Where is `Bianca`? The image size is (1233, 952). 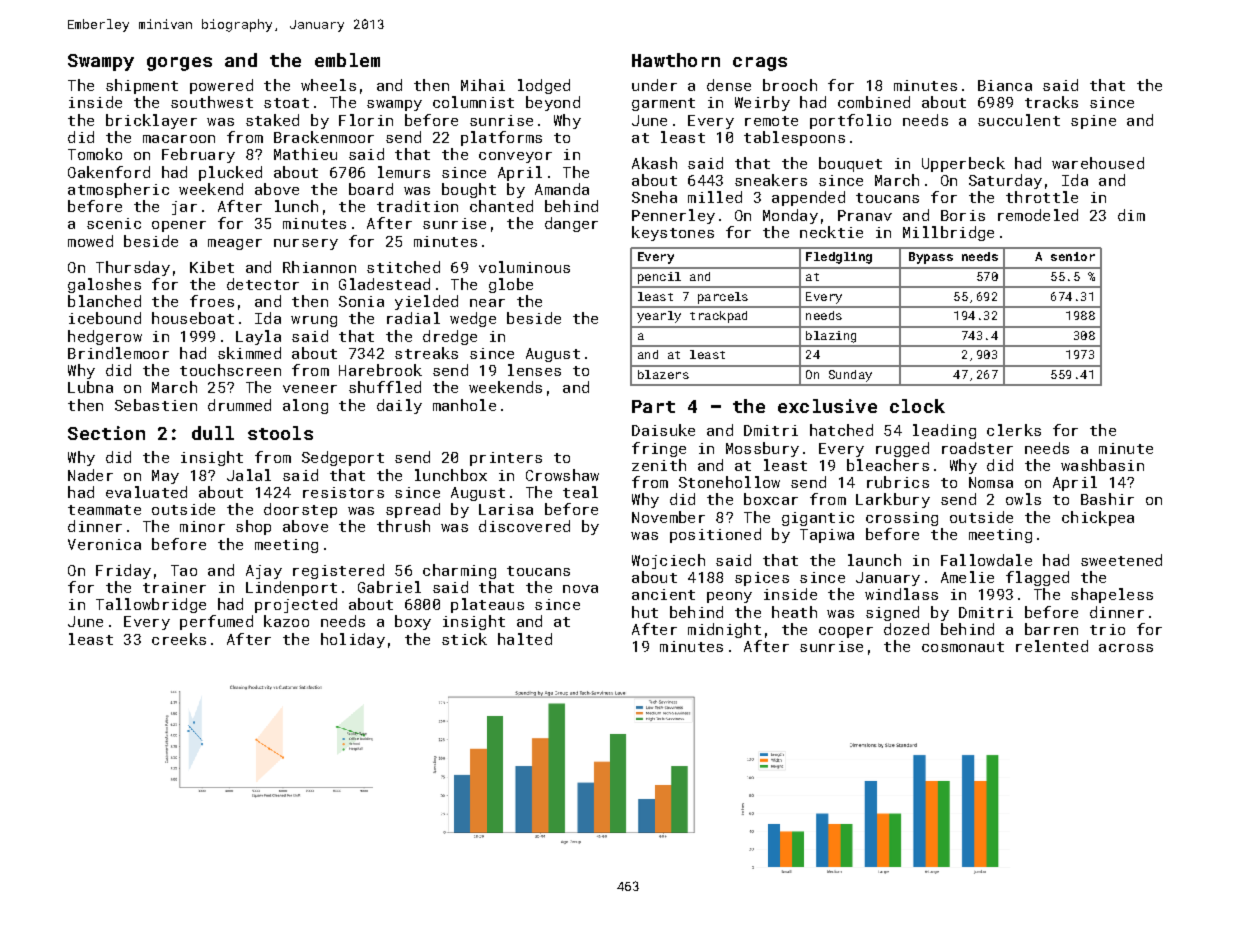 Bianca is located at coordinates (1005, 85).
